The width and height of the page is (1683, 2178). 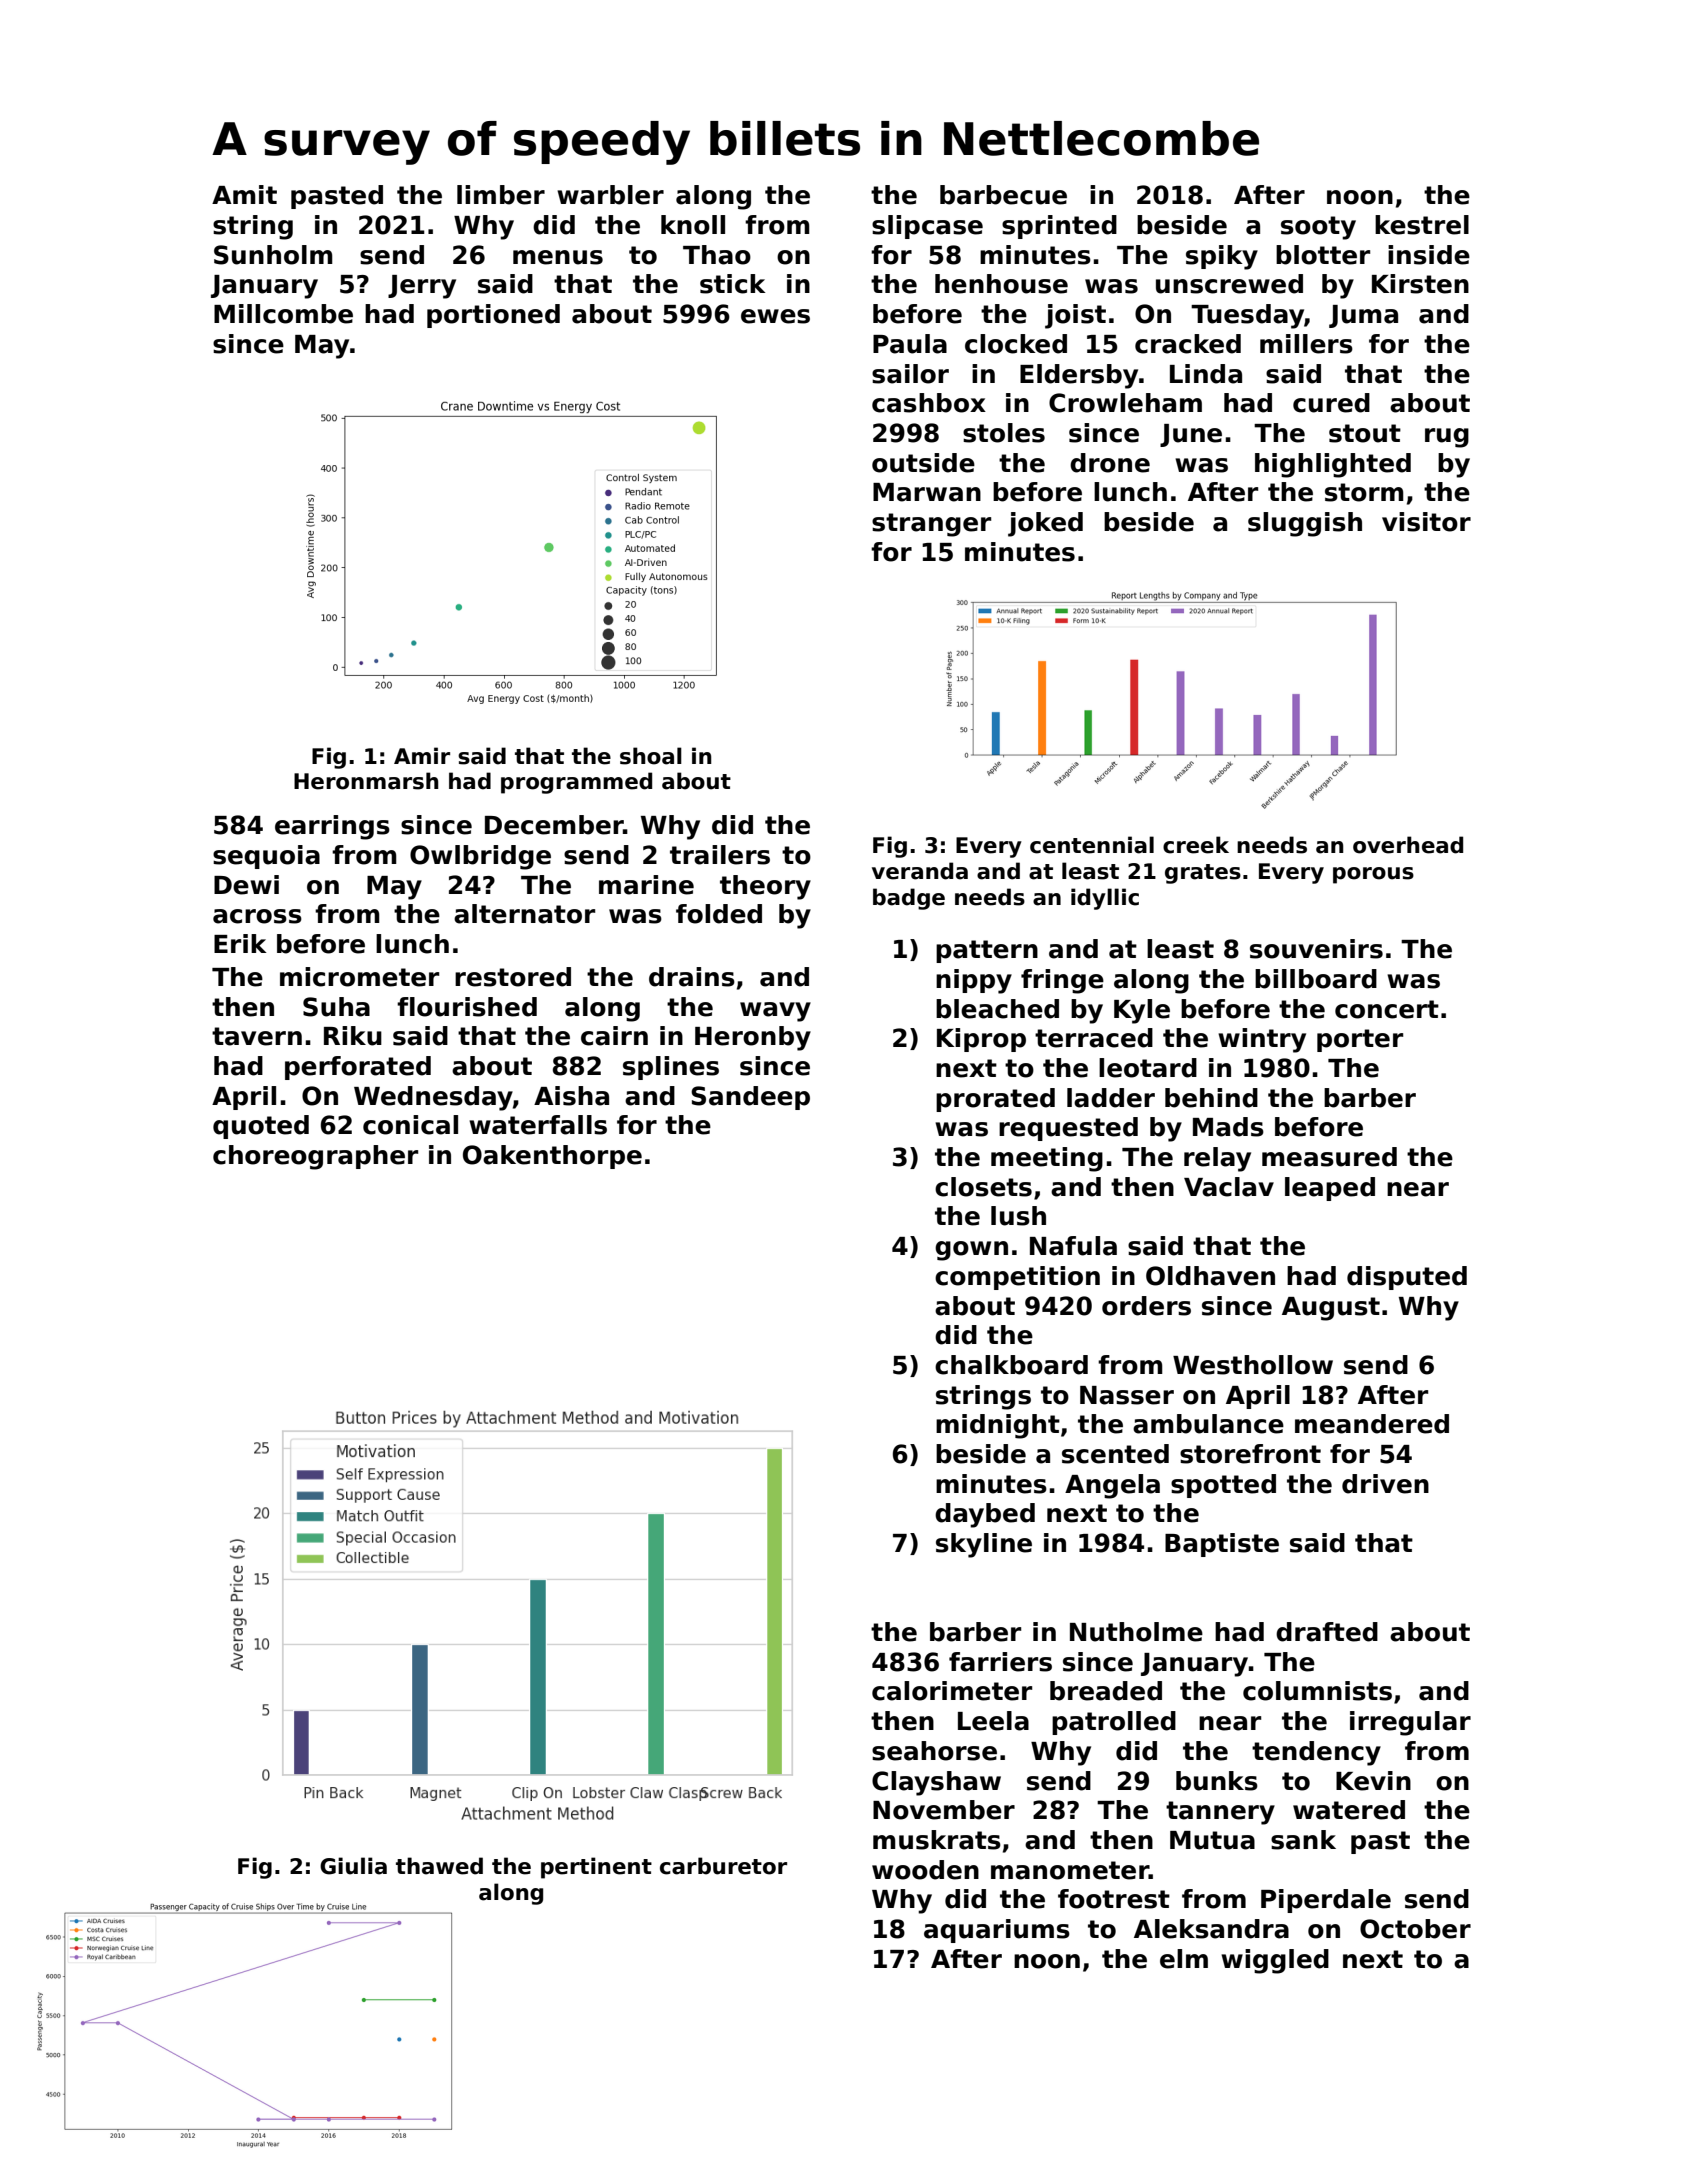 I want to click on Kiprop, so click(x=981, y=1040).
